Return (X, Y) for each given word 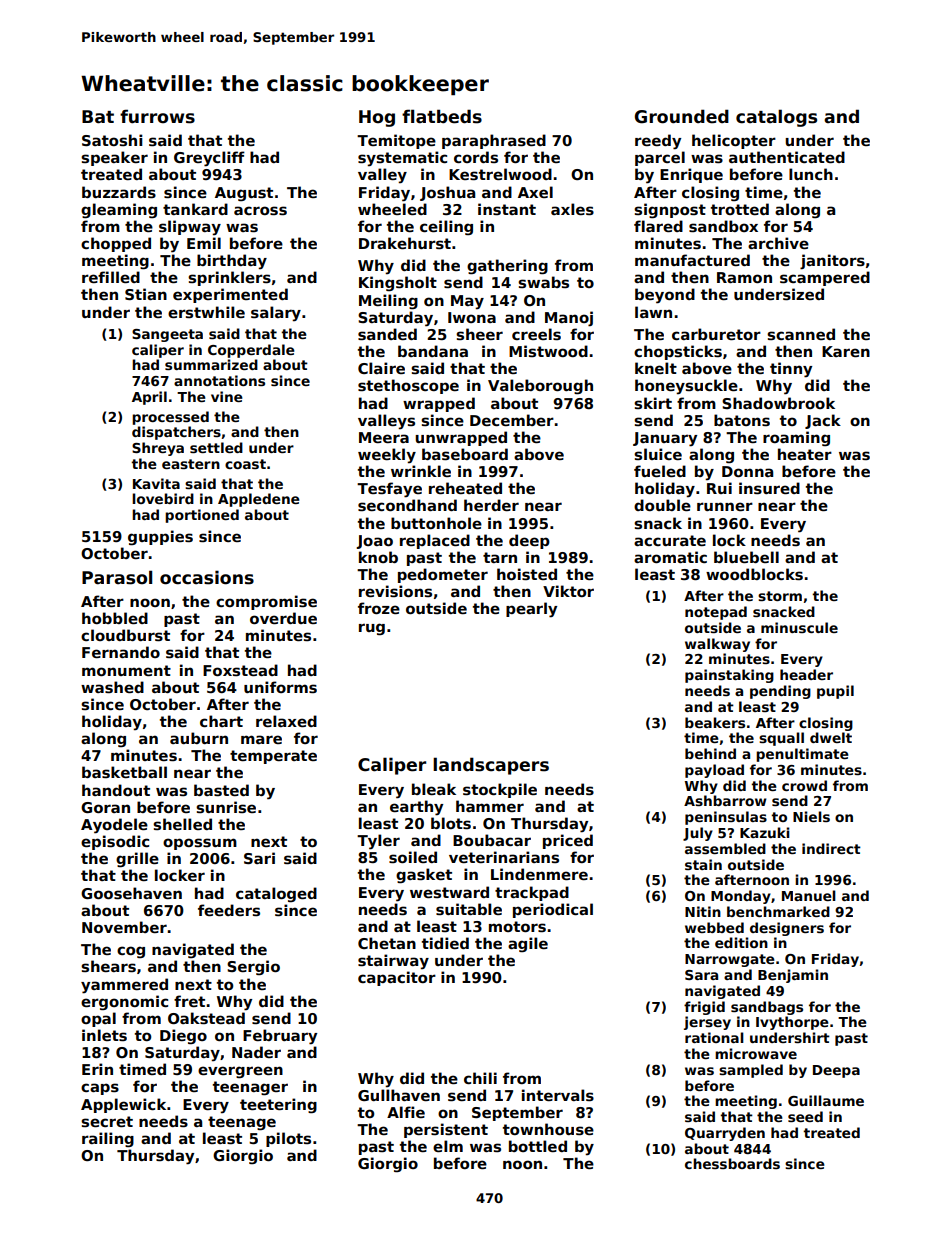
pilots (288, 1139)
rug (372, 629)
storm (780, 596)
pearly (531, 610)
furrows (157, 116)
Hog (377, 118)
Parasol (117, 577)
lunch (811, 174)
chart (221, 721)
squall (781, 739)
